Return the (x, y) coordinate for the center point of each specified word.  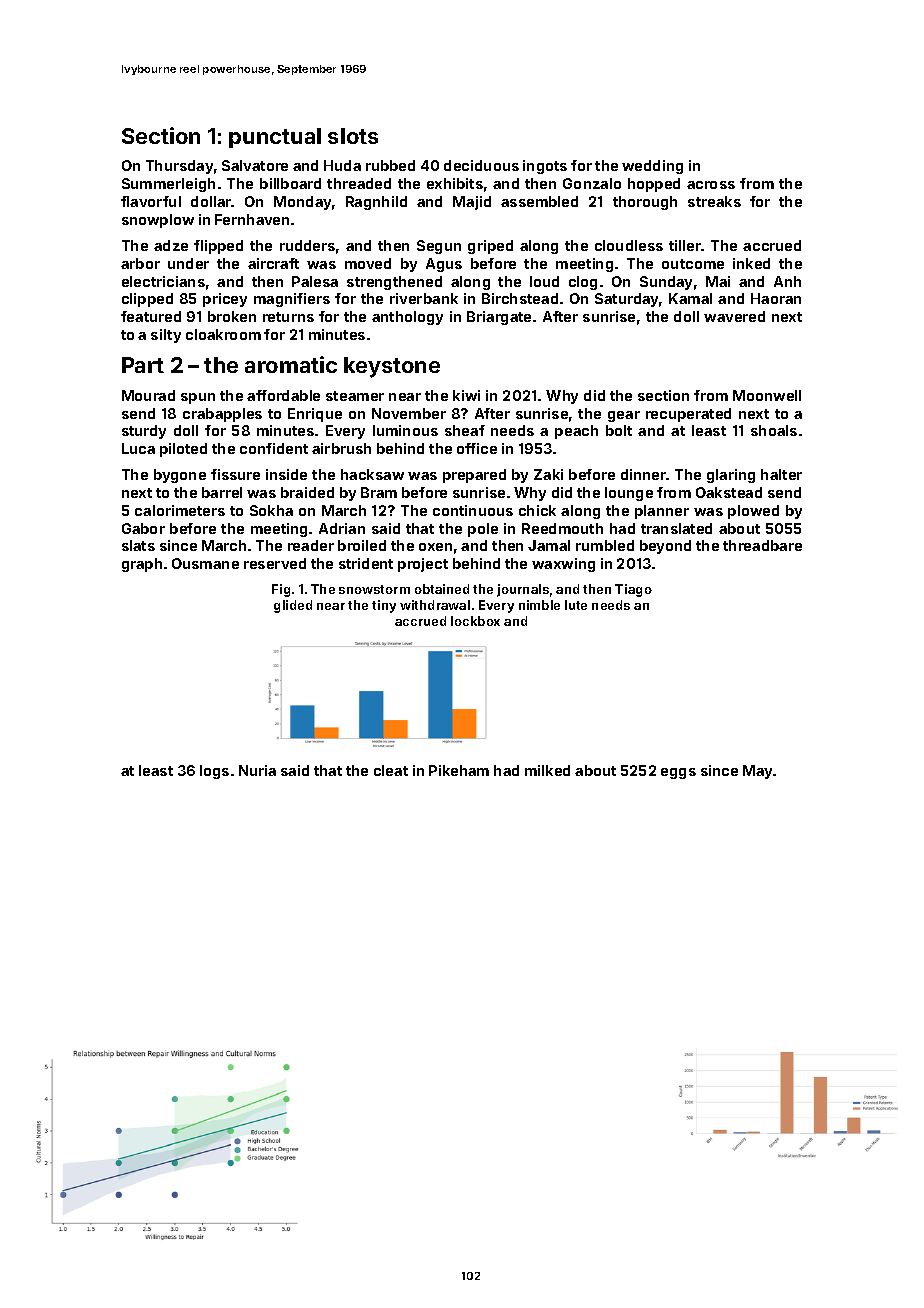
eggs (678, 773)
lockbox (475, 621)
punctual (275, 138)
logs (214, 772)
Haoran (776, 298)
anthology (407, 318)
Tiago (633, 590)
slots (353, 136)
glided (293, 606)
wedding (652, 167)
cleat (391, 770)
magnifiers (292, 300)
